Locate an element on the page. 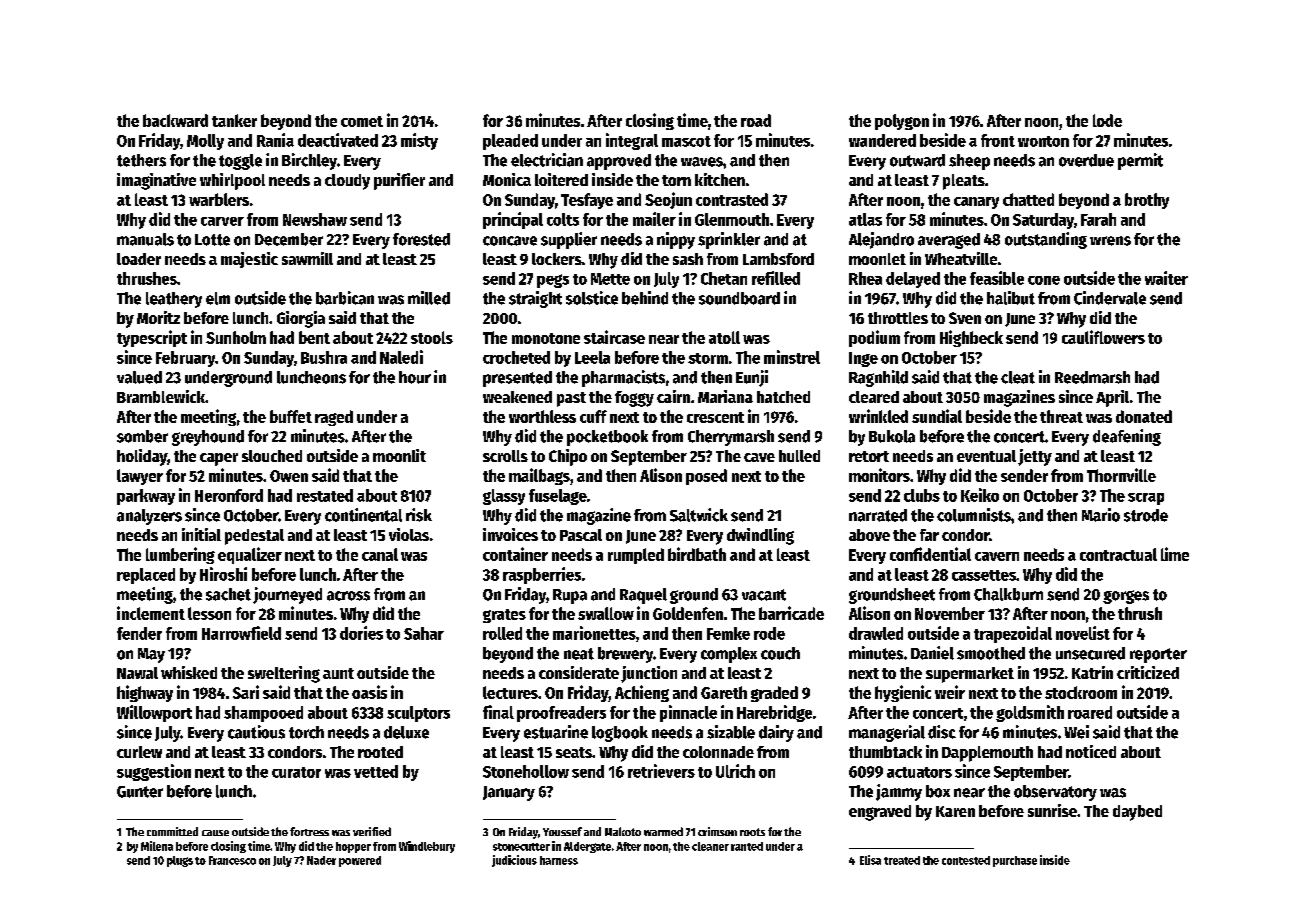  pleats is located at coordinates (964, 182).
